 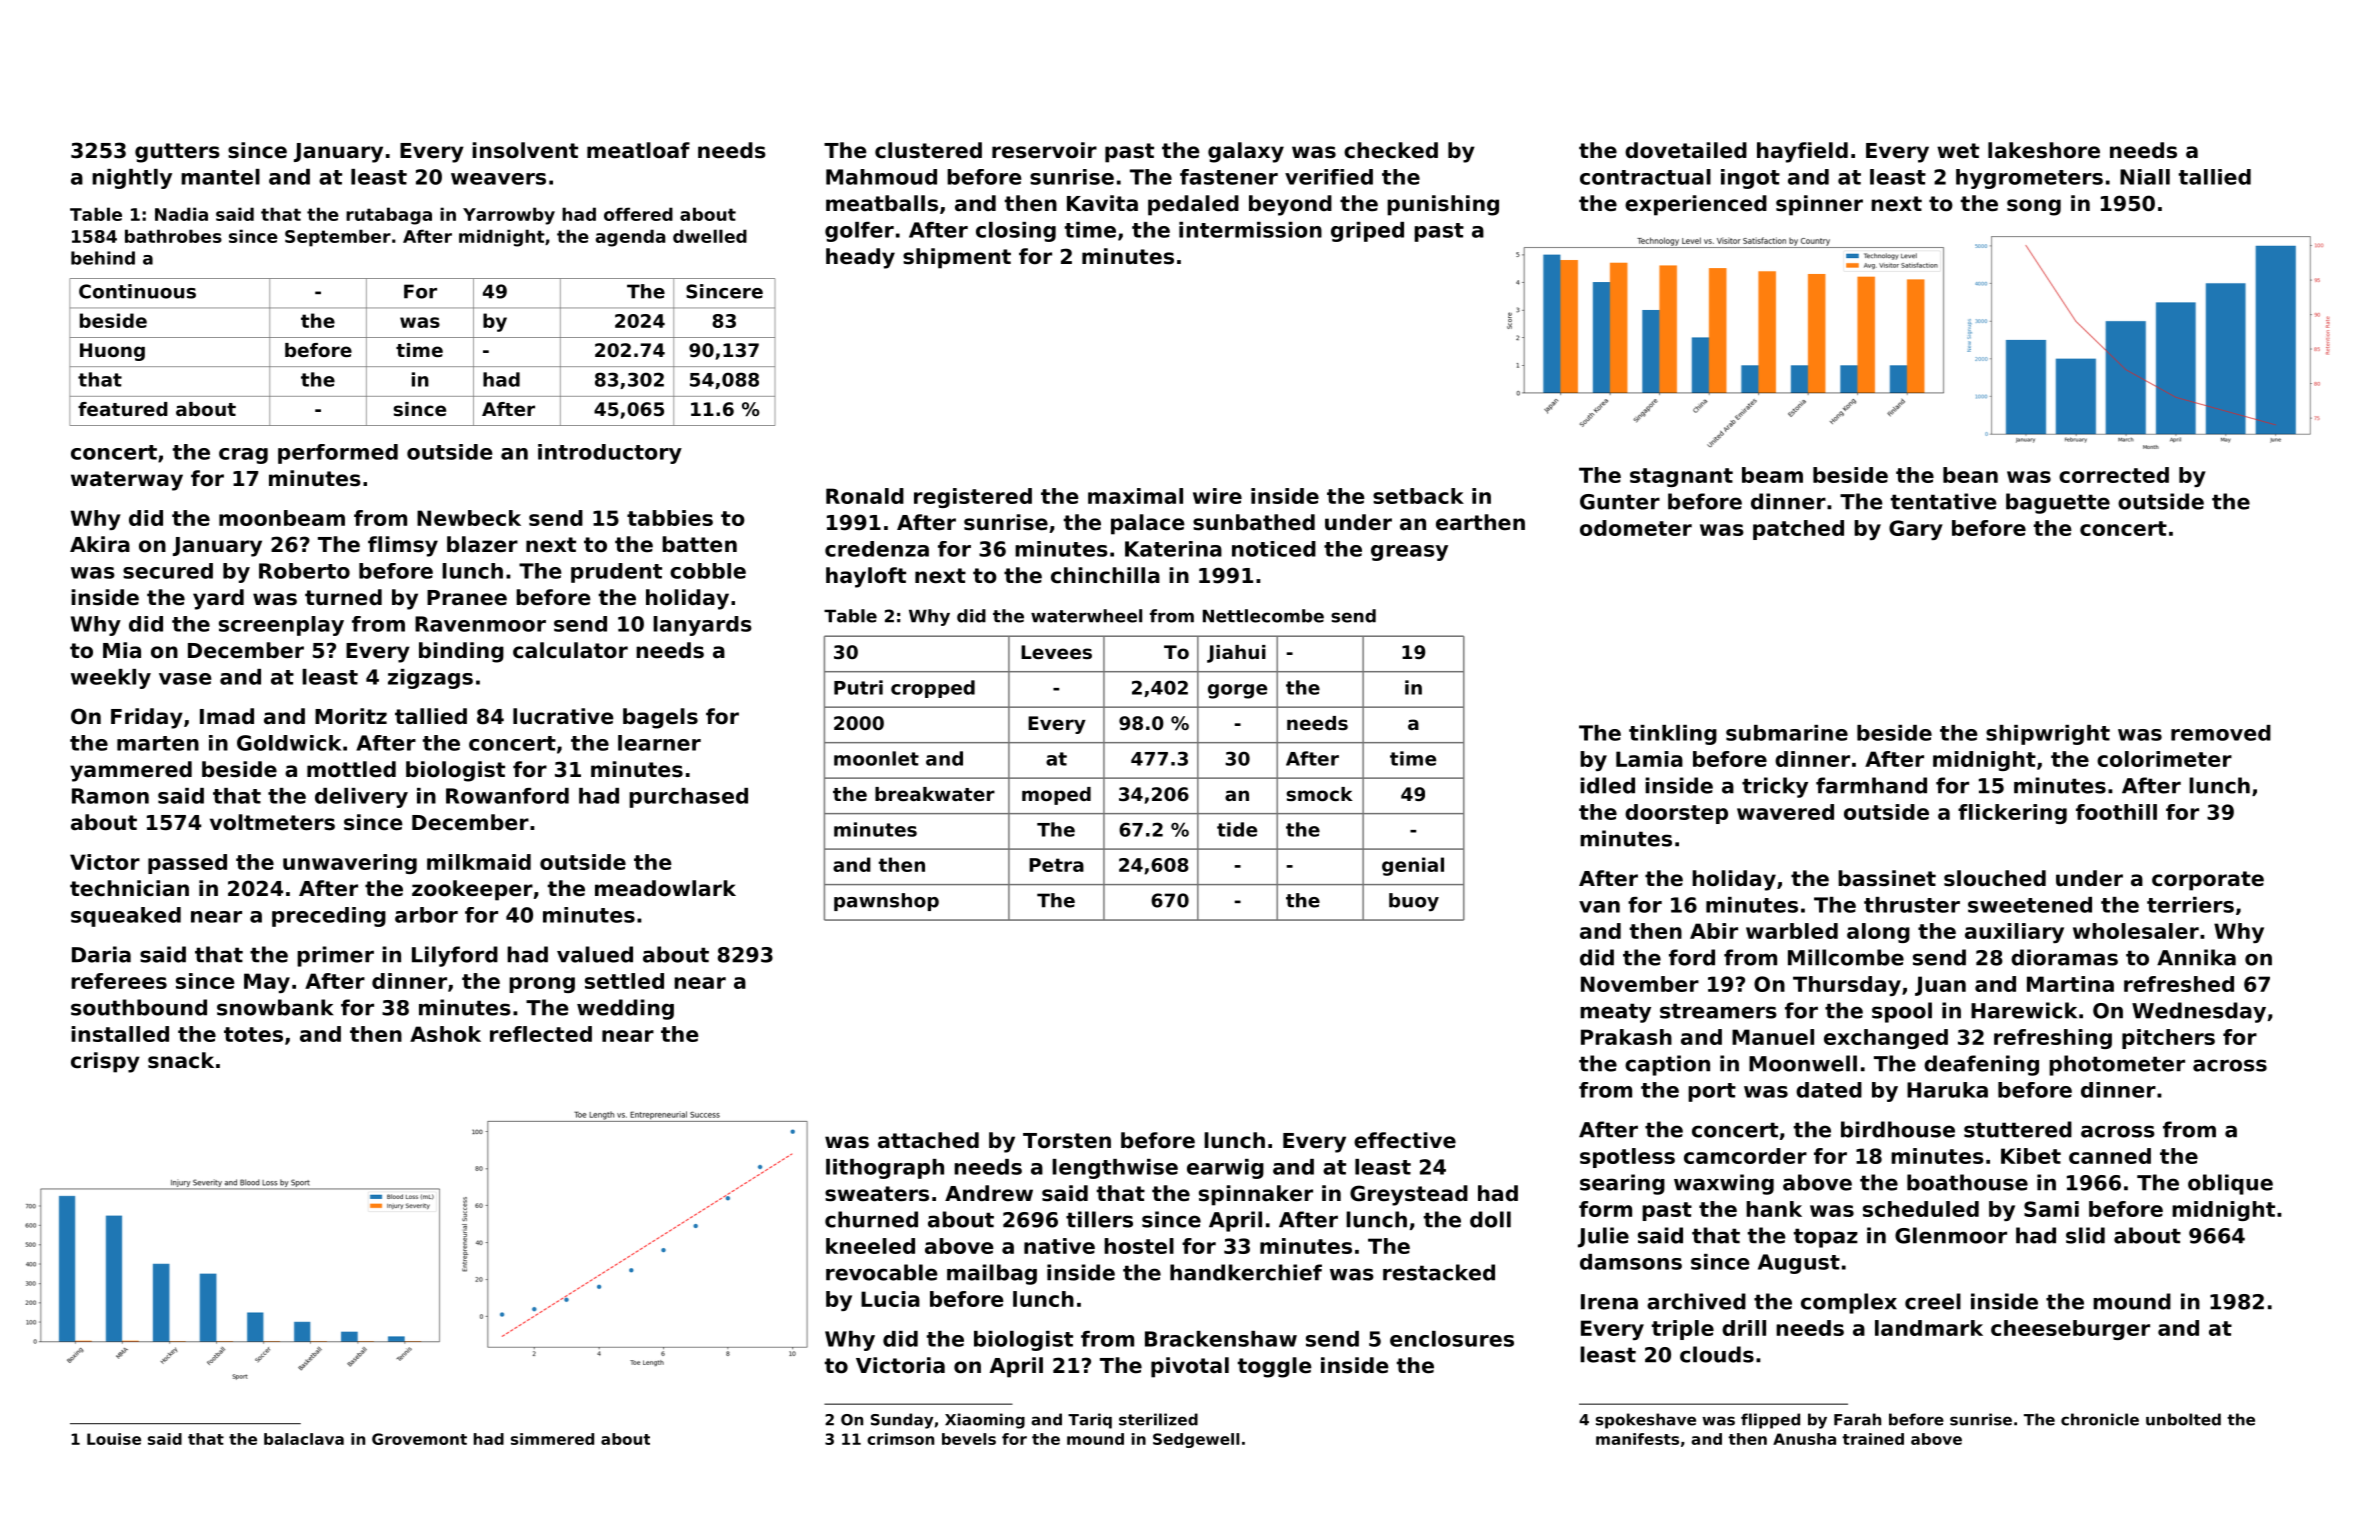 What do you see at coordinates (1887, 878) in the screenshot?
I see `bassinet` at bounding box center [1887, 878].
